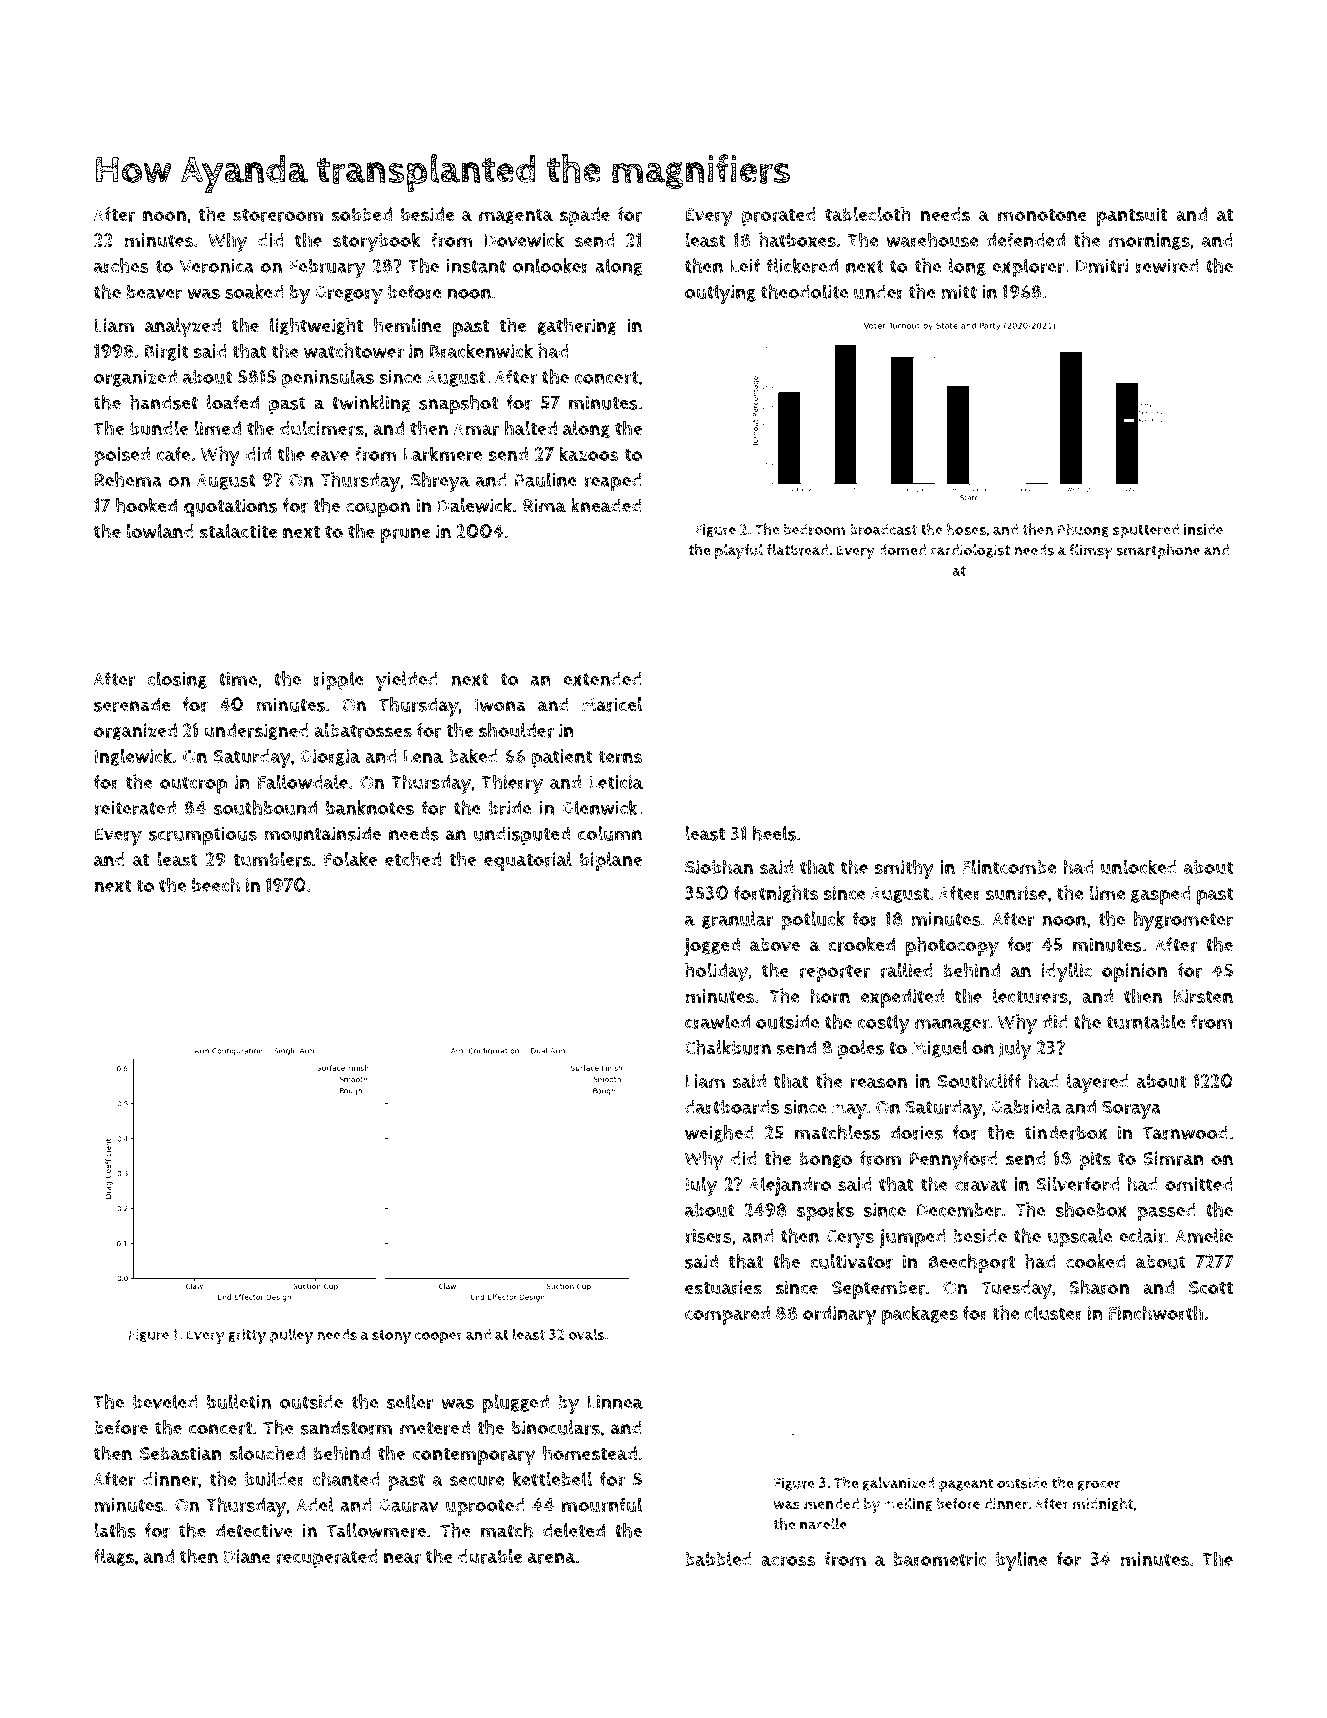 This document has height=1718, width=1327. What do you see at coordinates (718, 1558) in the document?
I see `babbled` at bounding box center [718, 1558].
